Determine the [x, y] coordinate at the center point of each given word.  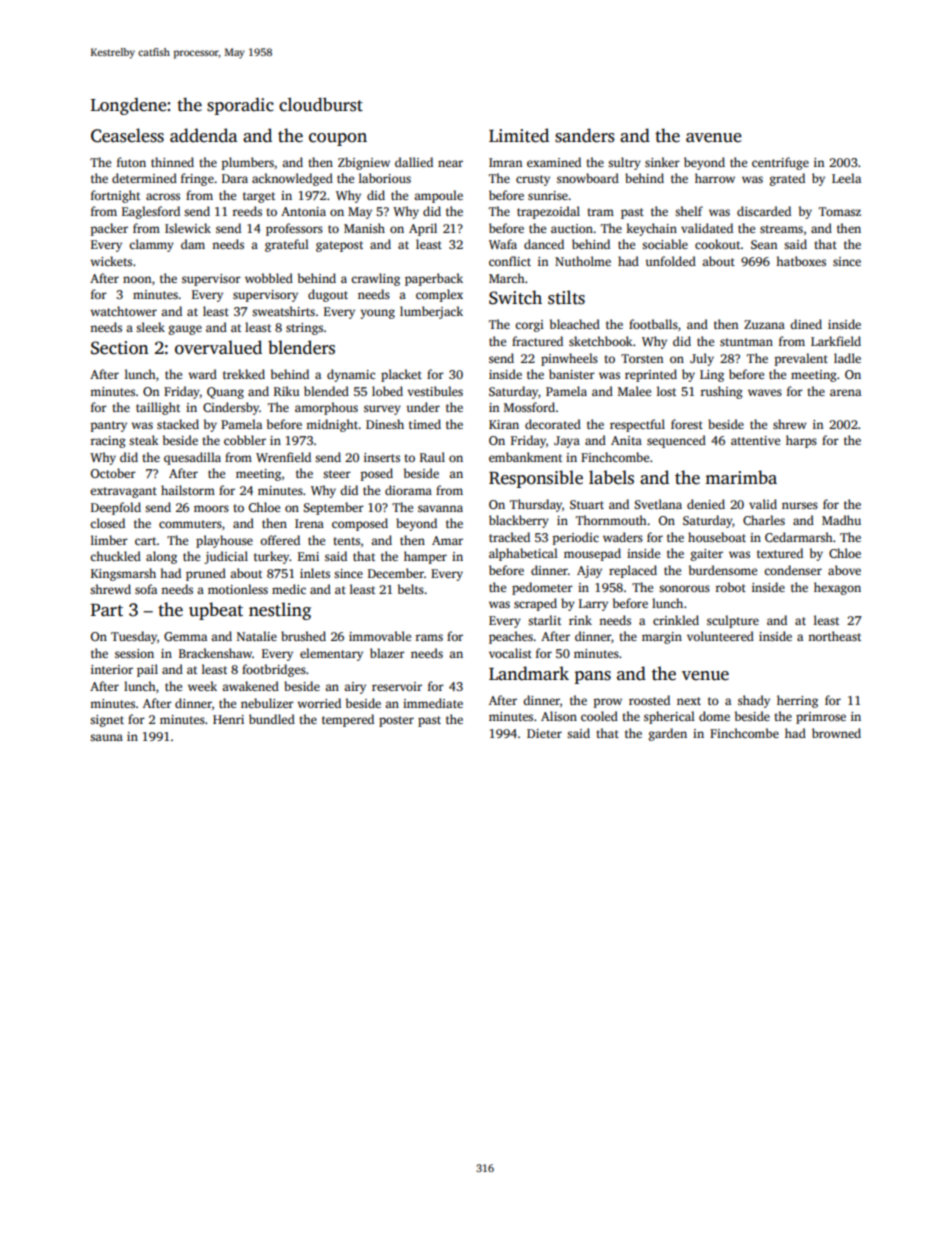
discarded [764, 211]
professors [294, 229]
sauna [106, 737]
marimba [741, 477]
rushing [722, 392]
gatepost [339, 246]
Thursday [536, 505]
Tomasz [840, 211]
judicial [226, 557]
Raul [432, 457]
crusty [533, 180]
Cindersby [231, 408]
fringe [197, 179]
